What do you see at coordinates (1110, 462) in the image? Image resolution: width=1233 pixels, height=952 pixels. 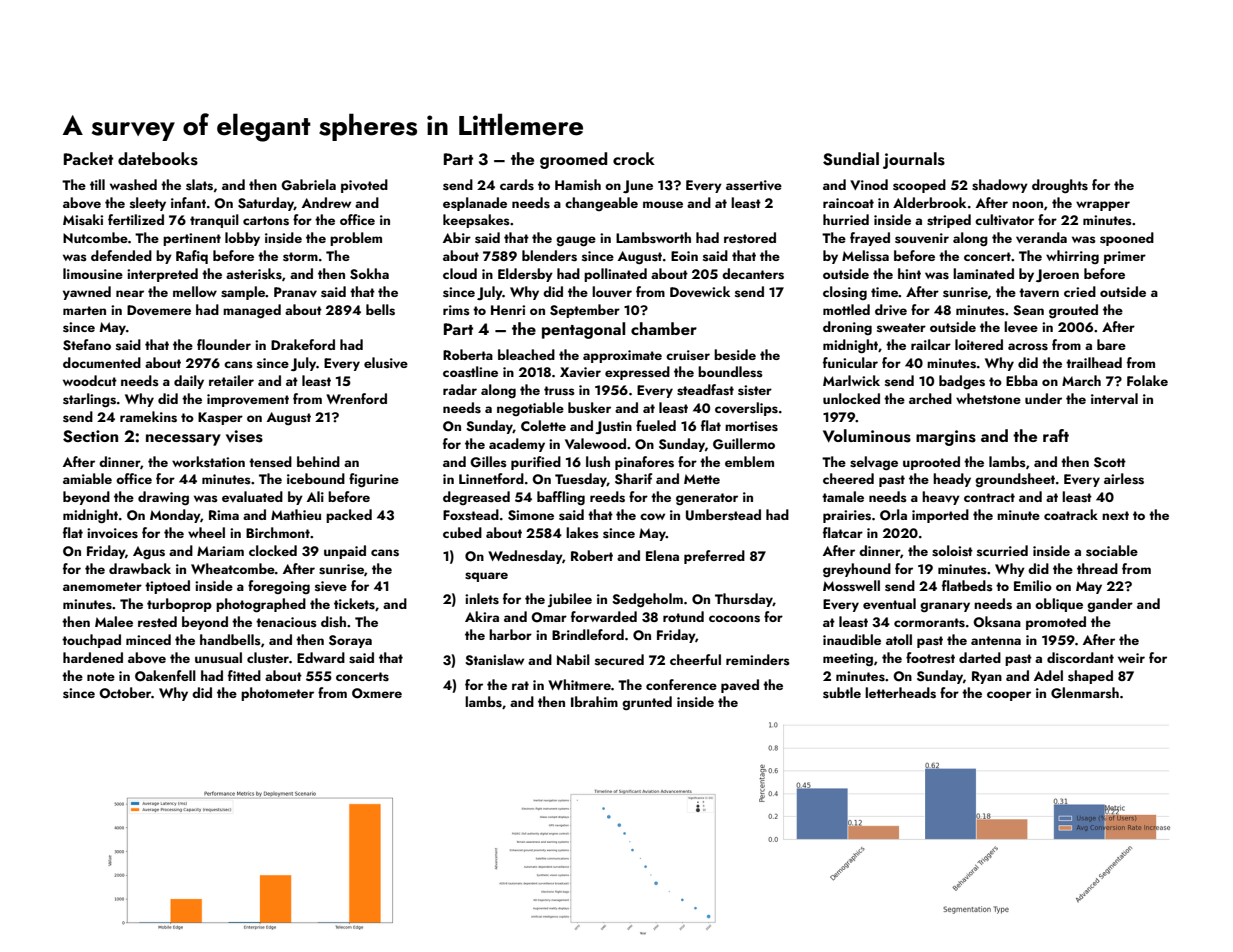 I see `Scott` at bounding box center [1110, 462].
